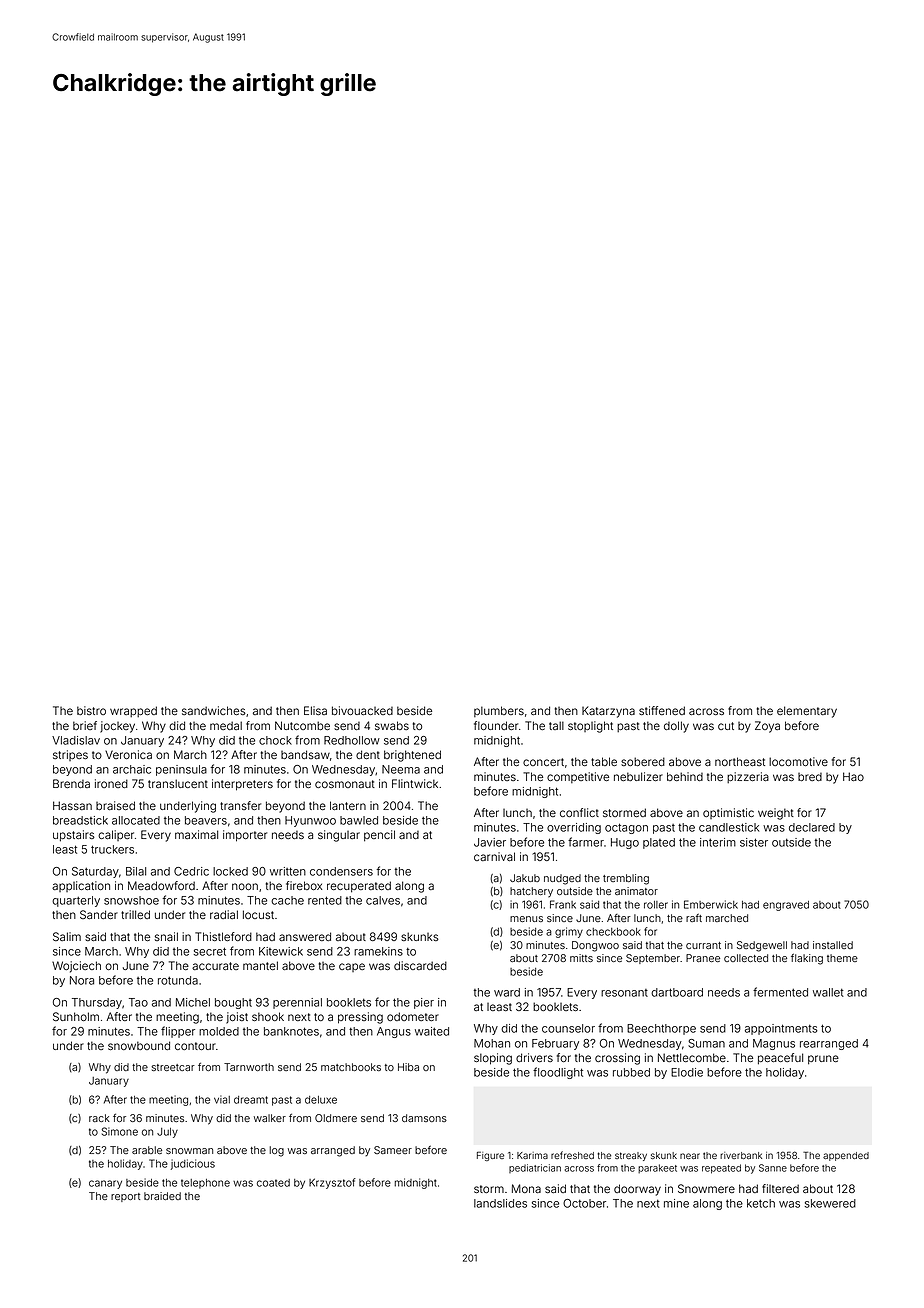 The height and width of the page is (1308, 924). What do you see at coordinates (392, 725) in the page?
I see `swabs` at bounding box center [392, 725].
